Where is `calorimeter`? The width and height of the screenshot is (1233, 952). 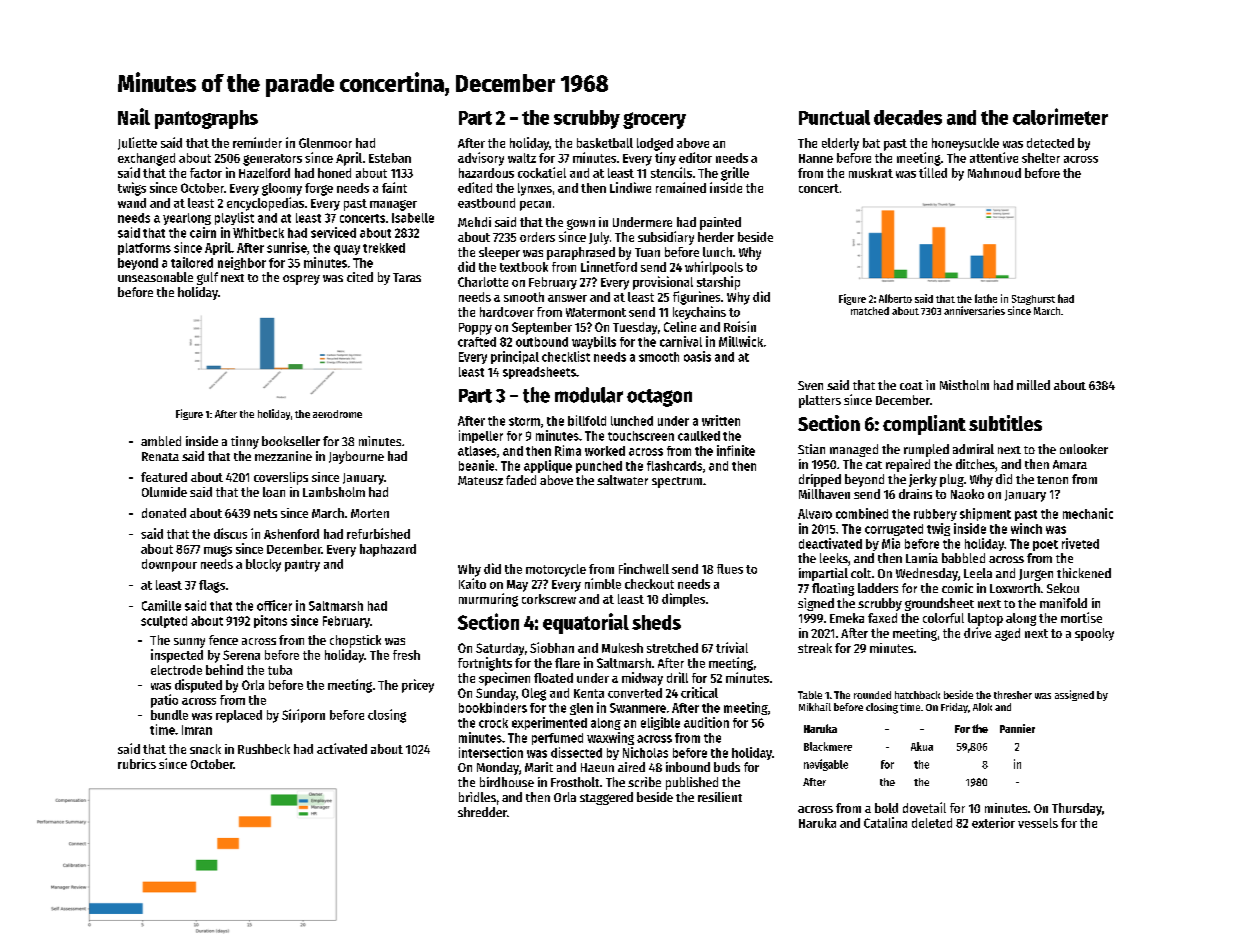 calorimeter is located at coordinates (1060, 116).
